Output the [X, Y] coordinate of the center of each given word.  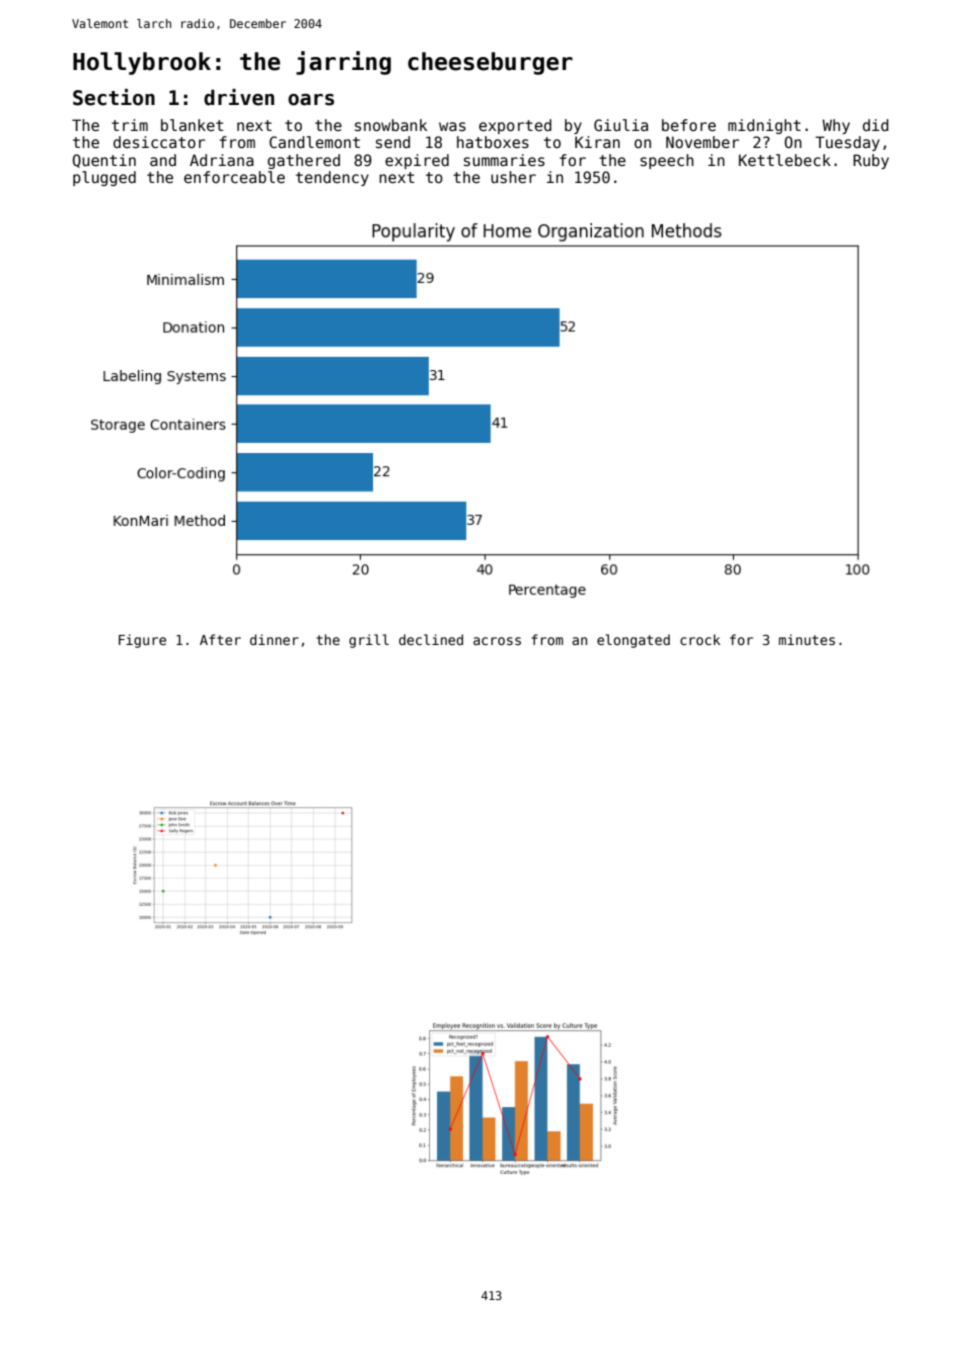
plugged [104, 178]
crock [700, 639]
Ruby [871, 161]
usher [513, 177]
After [220, 639]
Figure [142, 641]
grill [369, 641]
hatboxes [493, 142]
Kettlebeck [785, 160]
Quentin [104, 161]
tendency [332, 178]
